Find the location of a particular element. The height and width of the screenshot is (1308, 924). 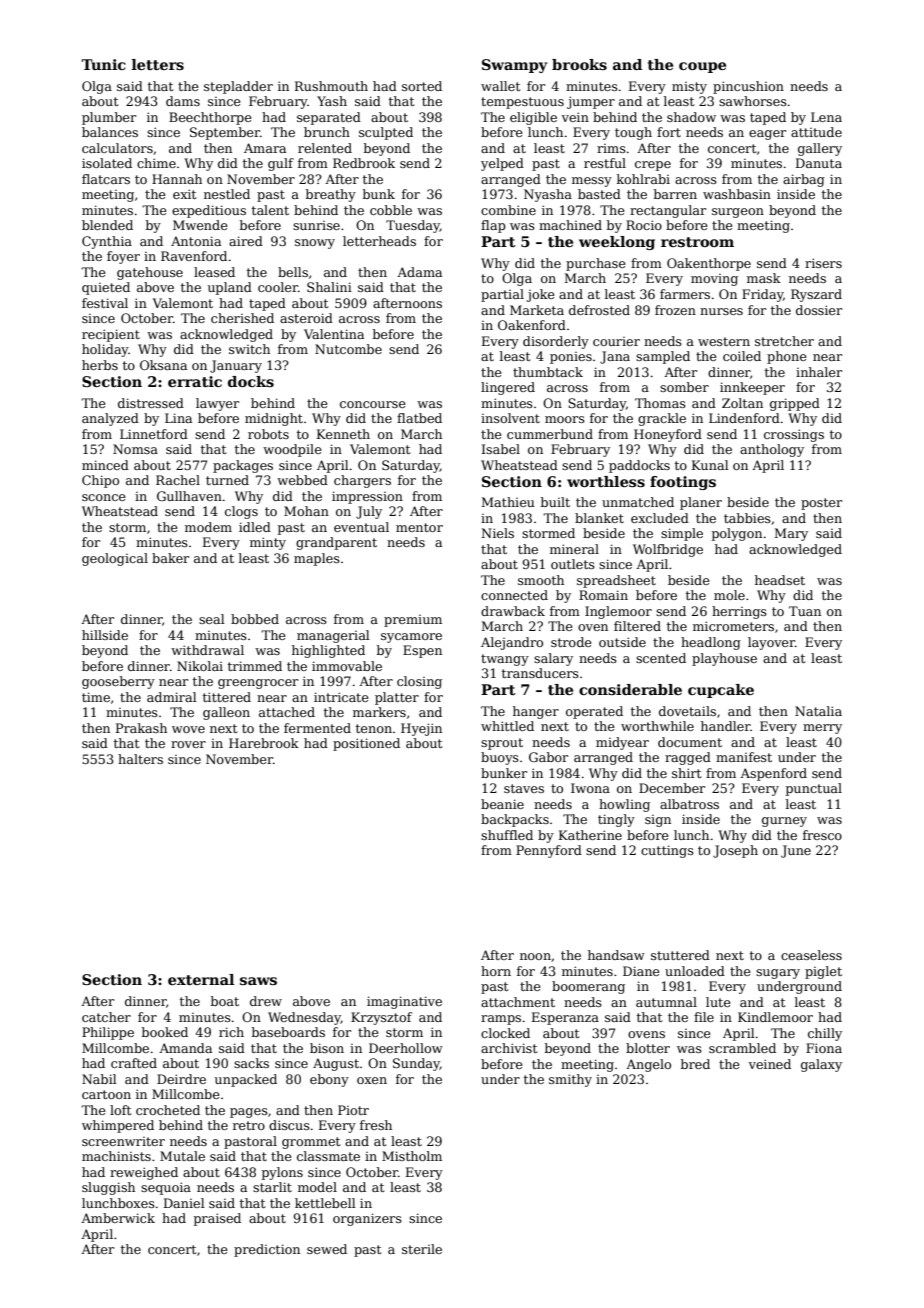

risers is located at coordinates (823, 263).
